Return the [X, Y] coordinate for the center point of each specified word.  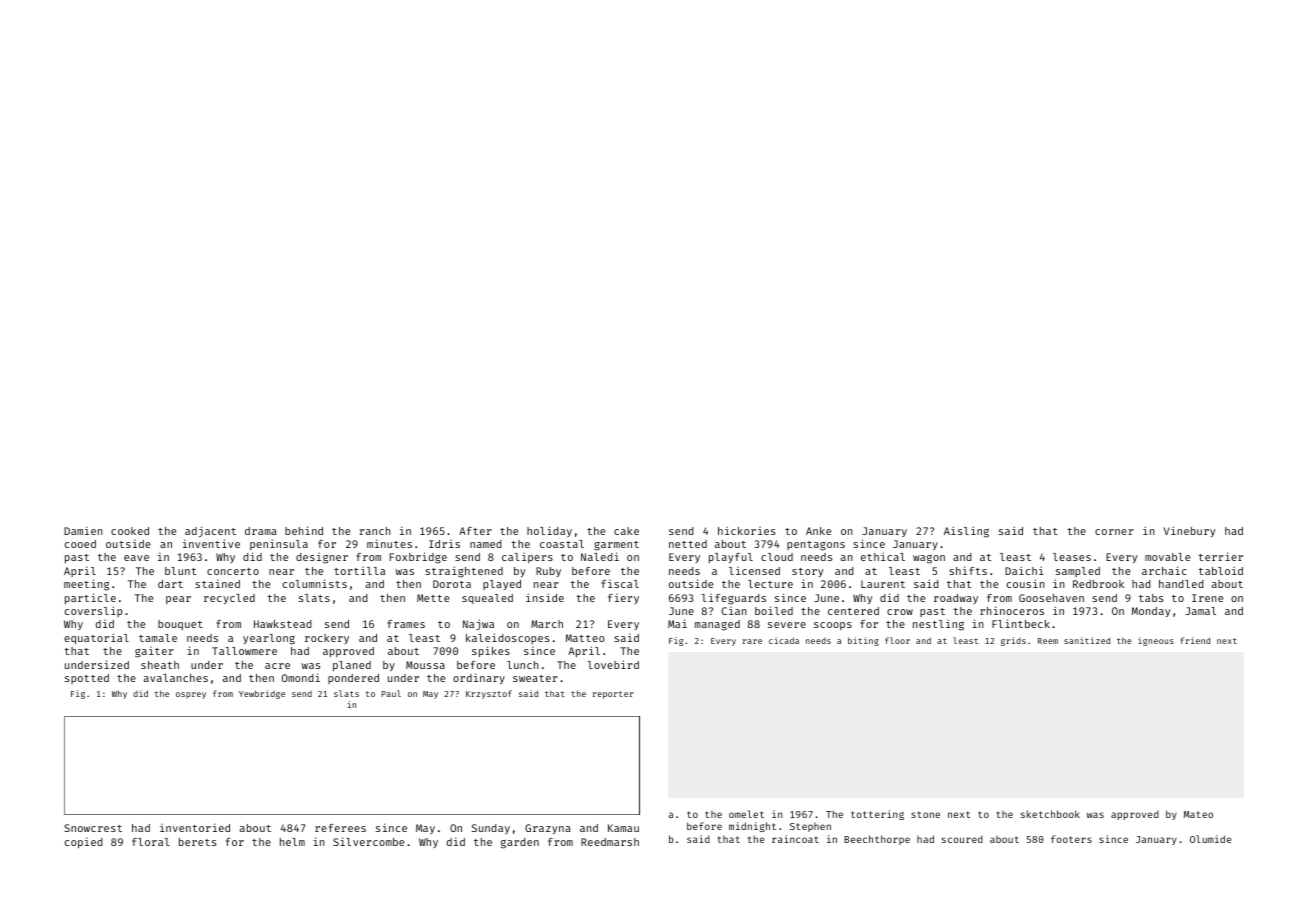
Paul [391, 693]
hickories [746, 531]
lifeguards [734, 599]
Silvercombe [368, 841]
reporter [613, 695]
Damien [83, 530]
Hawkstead [283, 624]
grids [1013, 641]
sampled [1078, 572]
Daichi [1024, 570]
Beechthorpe [877, 840]
